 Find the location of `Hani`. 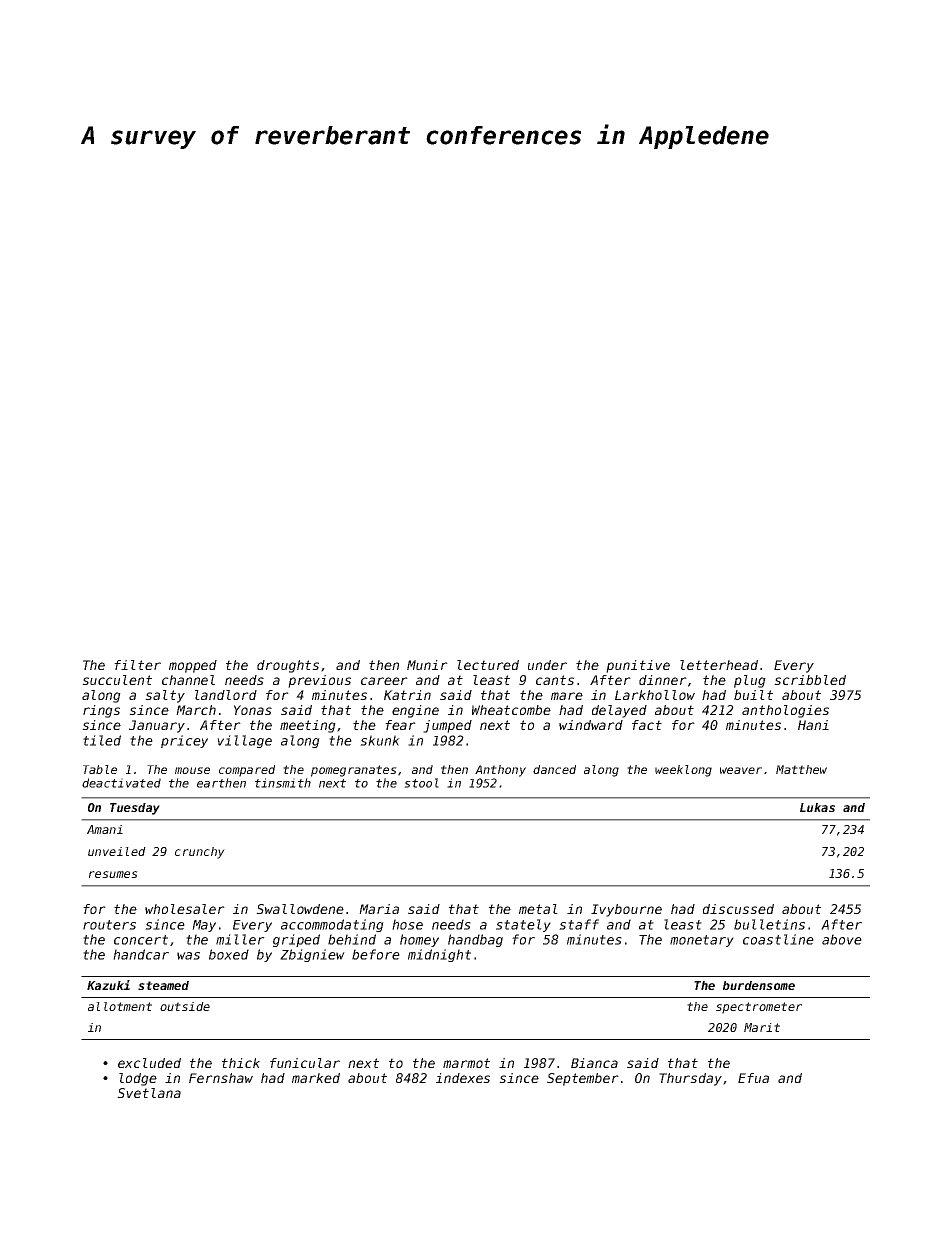

Hani is located at coordinates (813, 725).
